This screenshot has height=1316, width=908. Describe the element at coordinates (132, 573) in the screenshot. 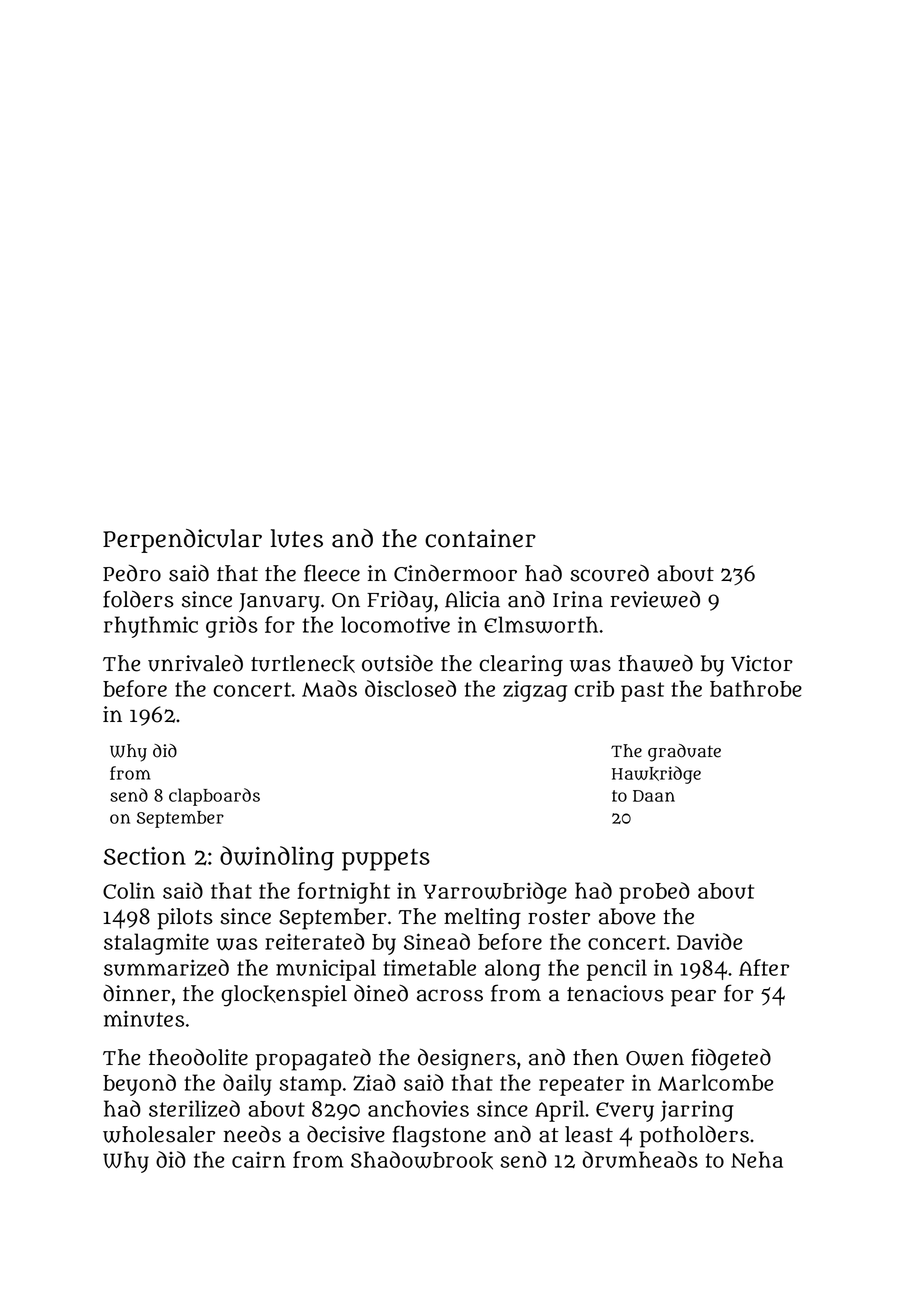

I see `Pedro` at that location.
